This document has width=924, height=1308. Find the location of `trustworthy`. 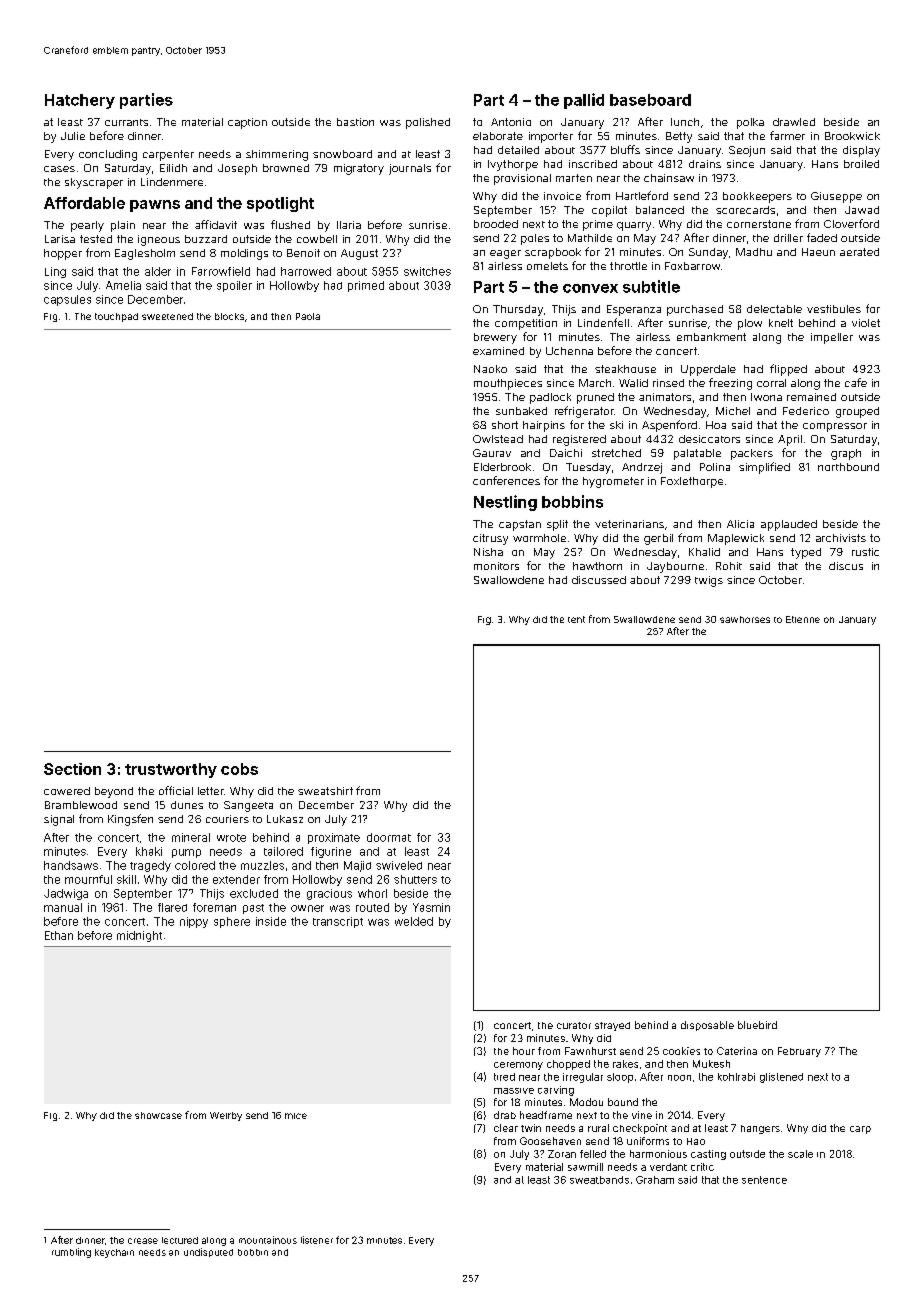

trustworthy is located at coordinates (171, 770).
